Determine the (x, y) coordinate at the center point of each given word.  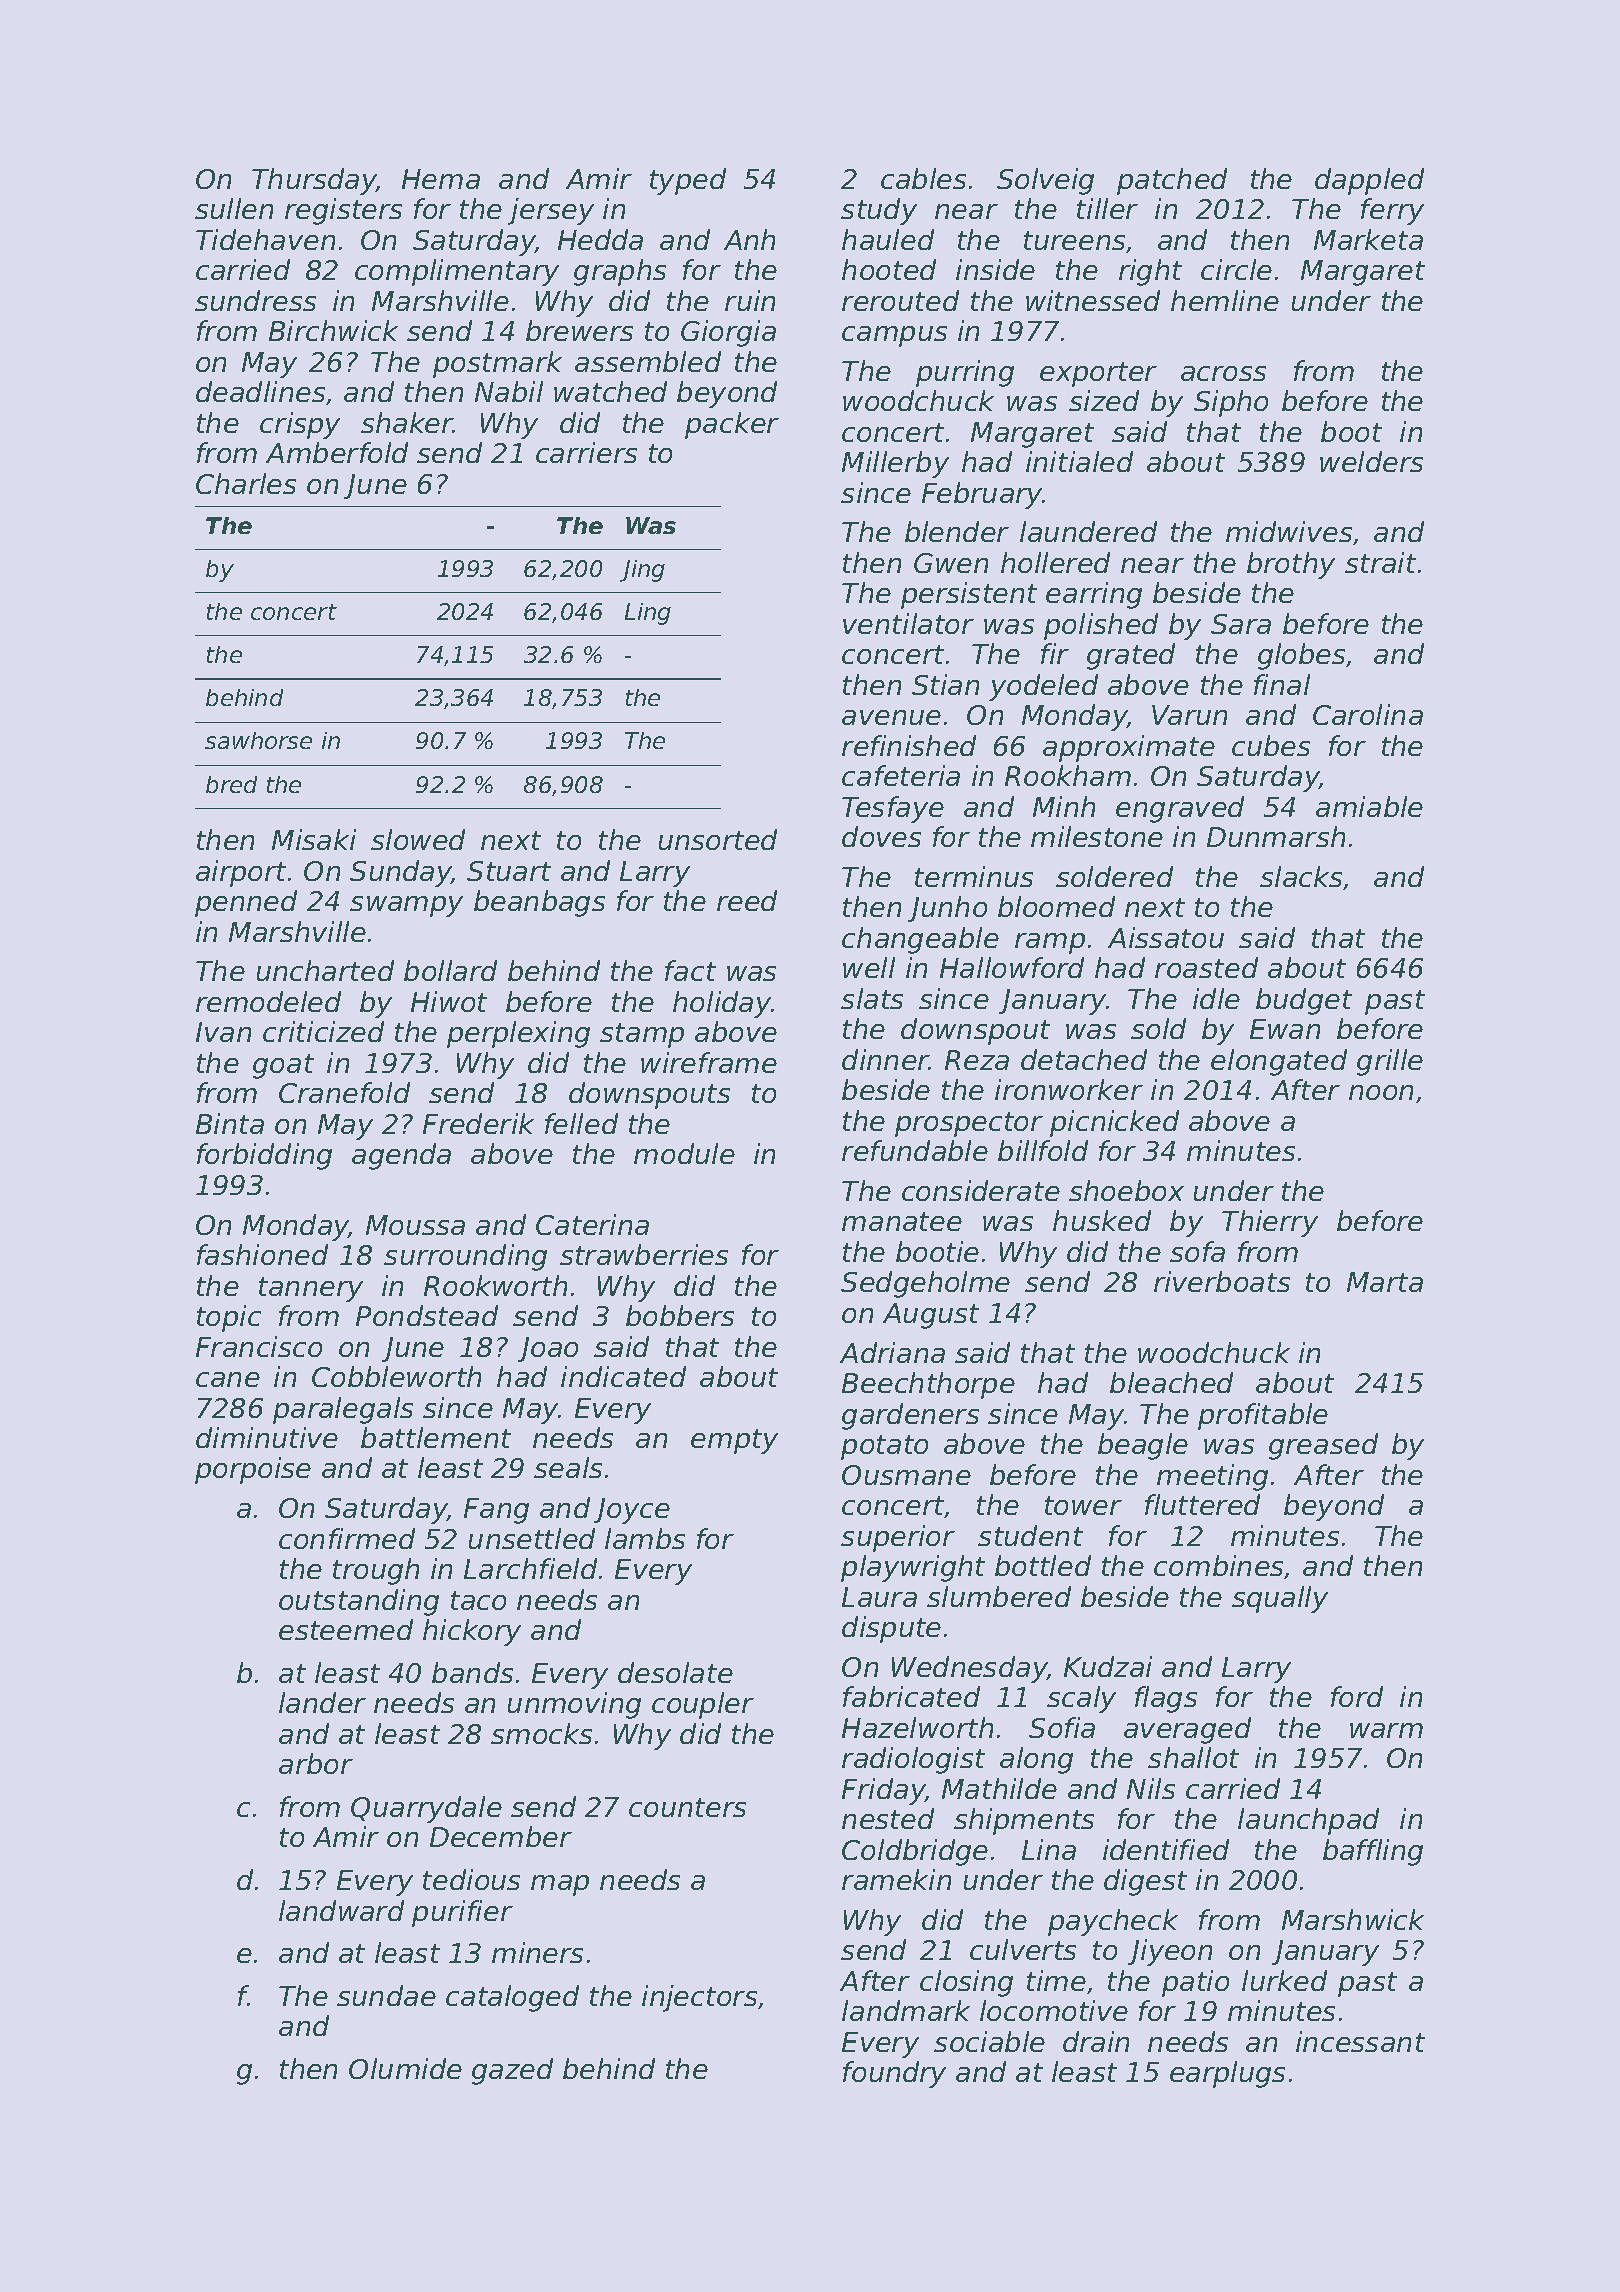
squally (1280, 1599)
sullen (234, 208)
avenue (891, 717)
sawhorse (258, 740)
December (501, 1836)
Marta (1385, 1282)
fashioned (262, 1254)
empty (734, 1441)
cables (923, 178)
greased (1323, 1446)
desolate (675, 1672)
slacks (1301, 876)
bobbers (680, 1315)
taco (478, 1600)
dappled (1369, 181)
